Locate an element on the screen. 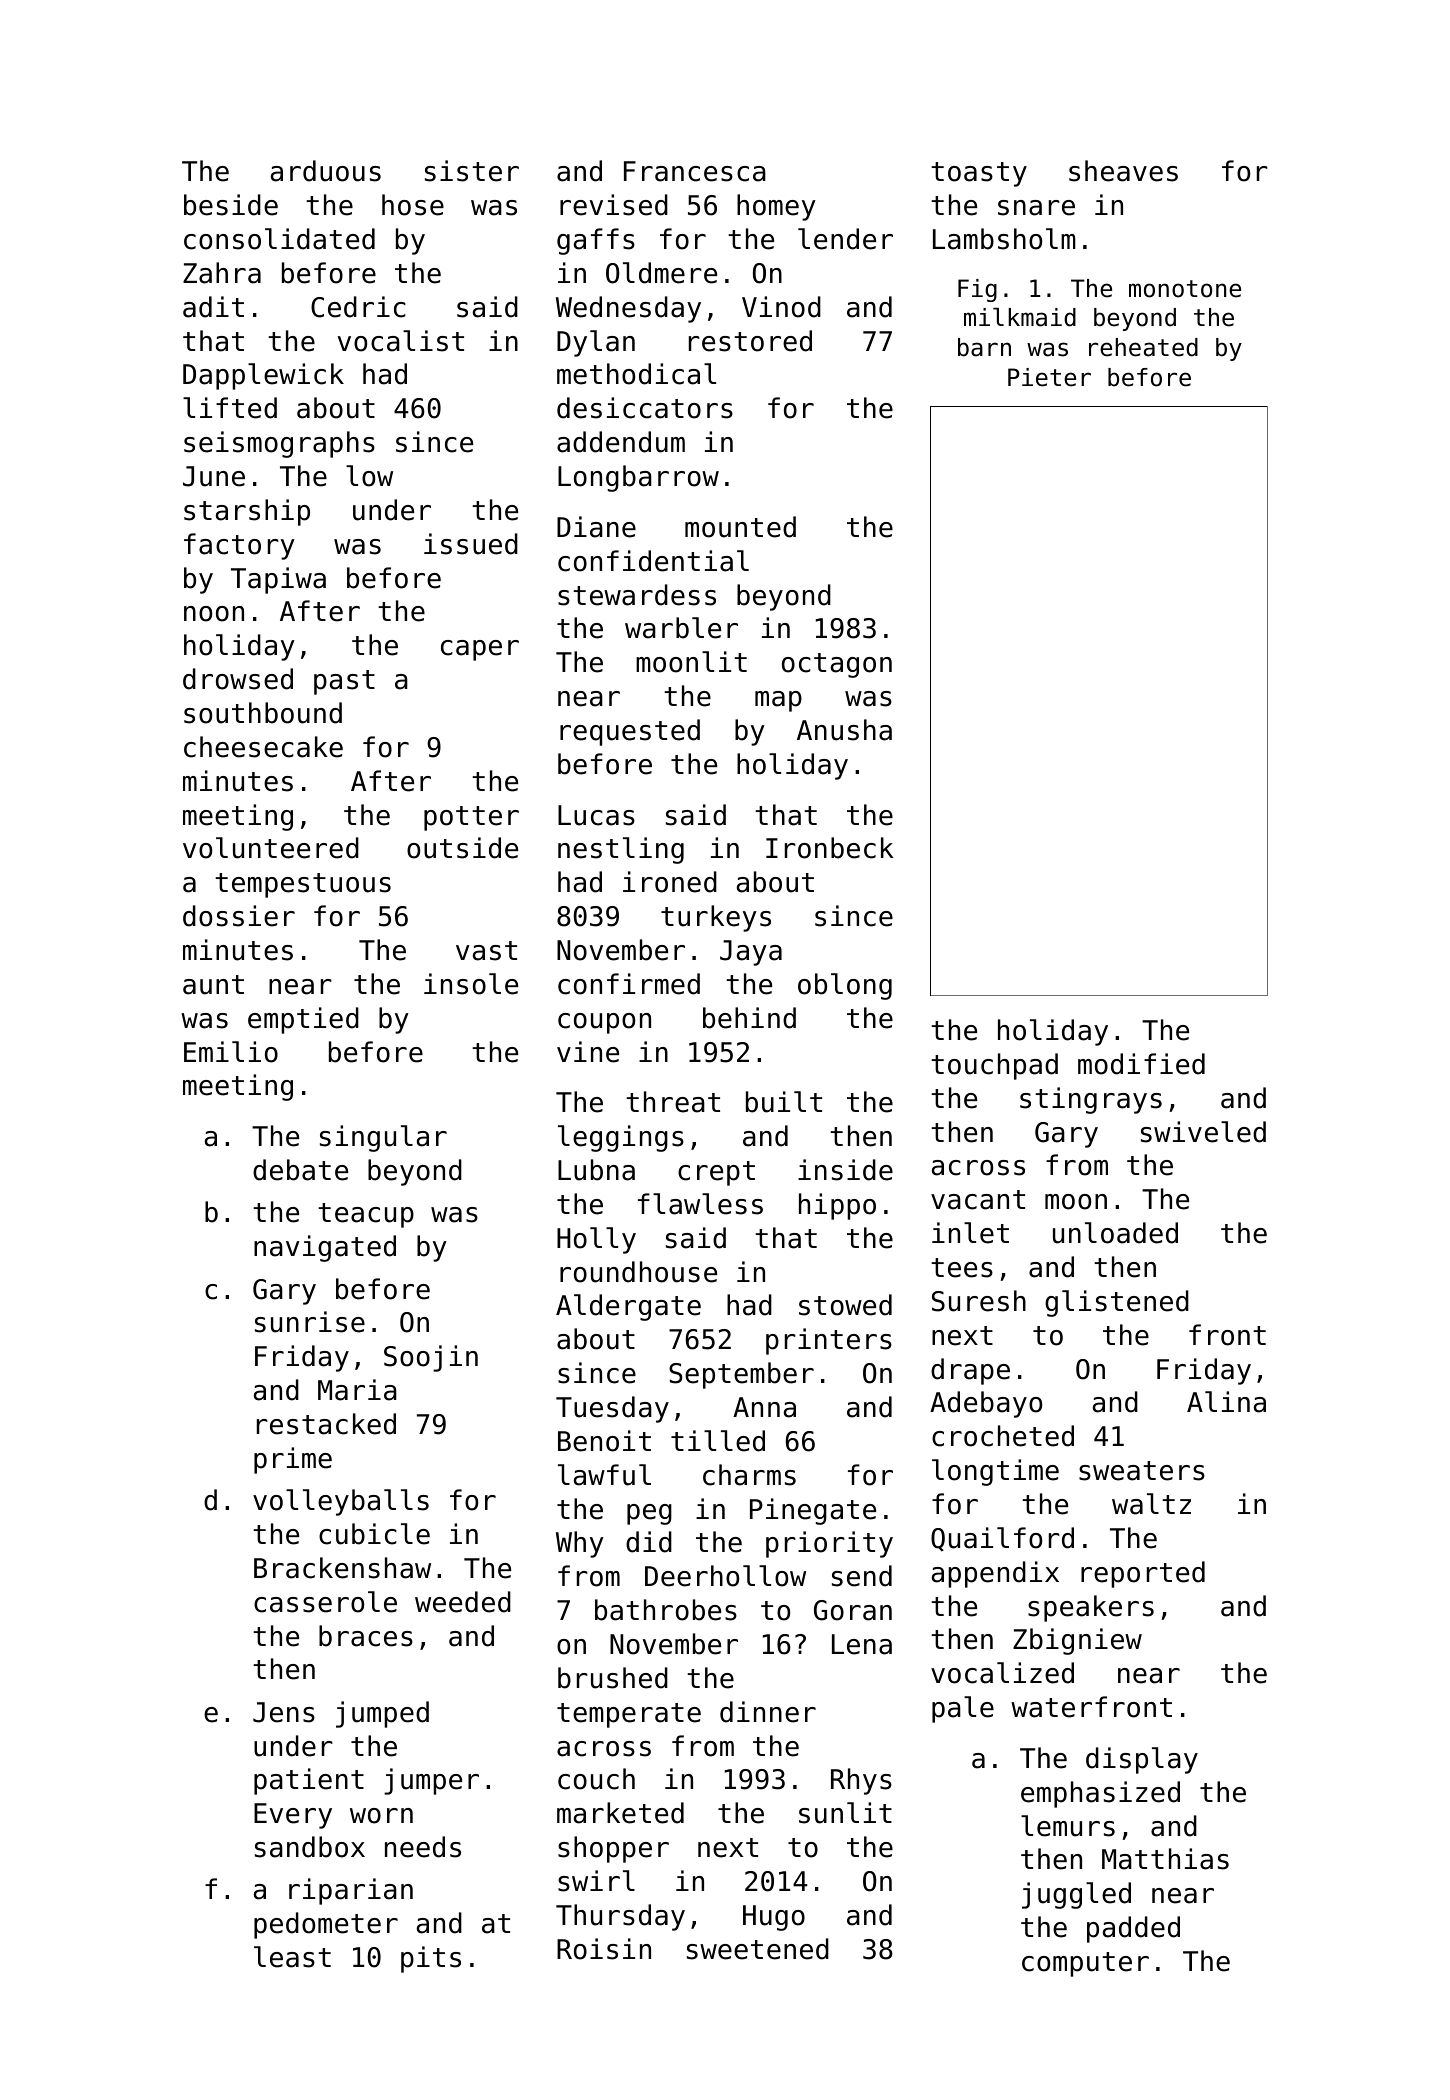  pits is located at coordinates (431, 1959).
